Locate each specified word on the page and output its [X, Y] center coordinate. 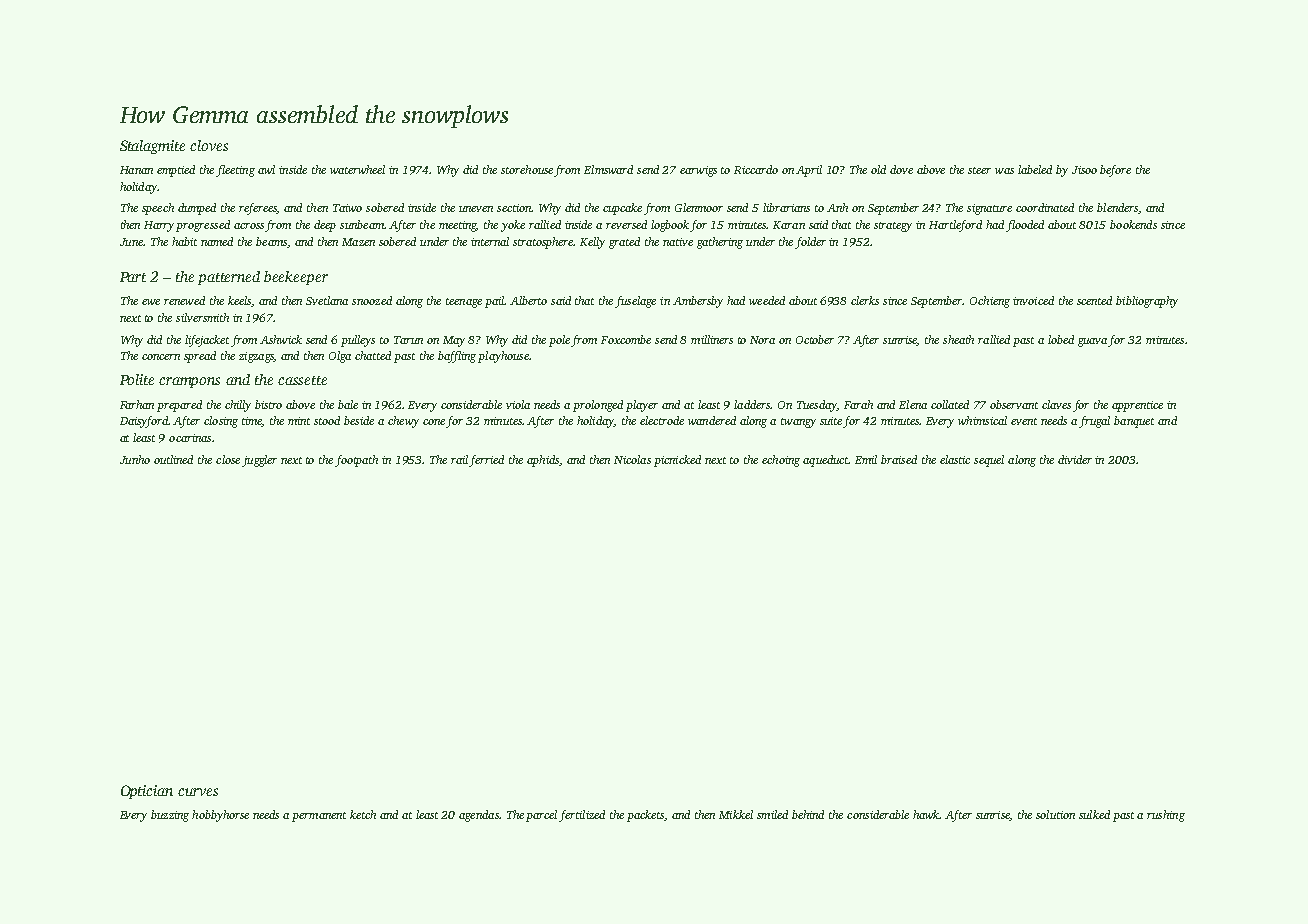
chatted [373, 355]
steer [979, 170]
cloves [209, 145]
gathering [720, 243]
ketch [363, 814]
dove [901, 169]
